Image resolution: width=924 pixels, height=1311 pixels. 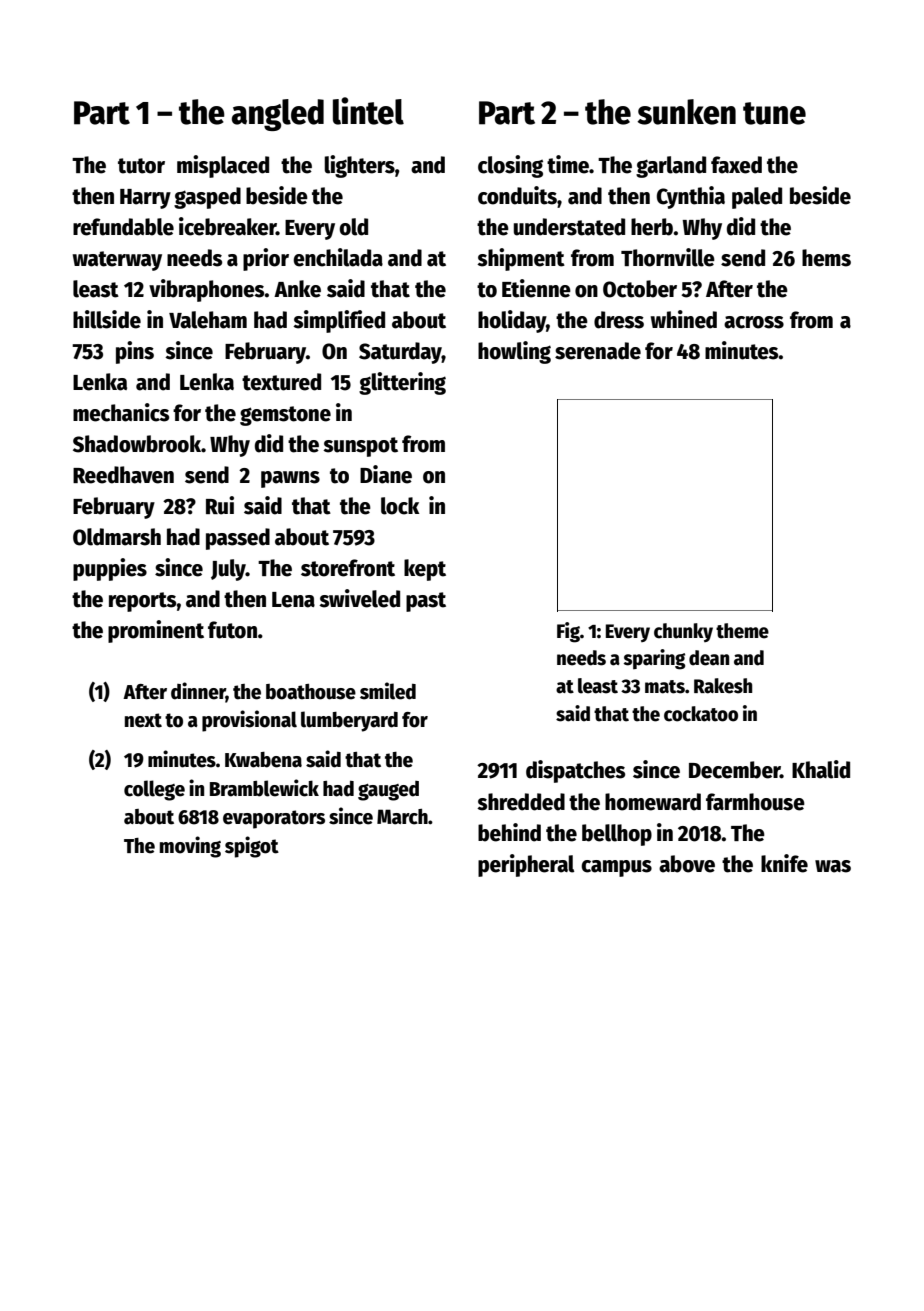 What do you see at coordinates (833, 866) in the screenshot?
I see `was` at bounding box center [833, 866].
